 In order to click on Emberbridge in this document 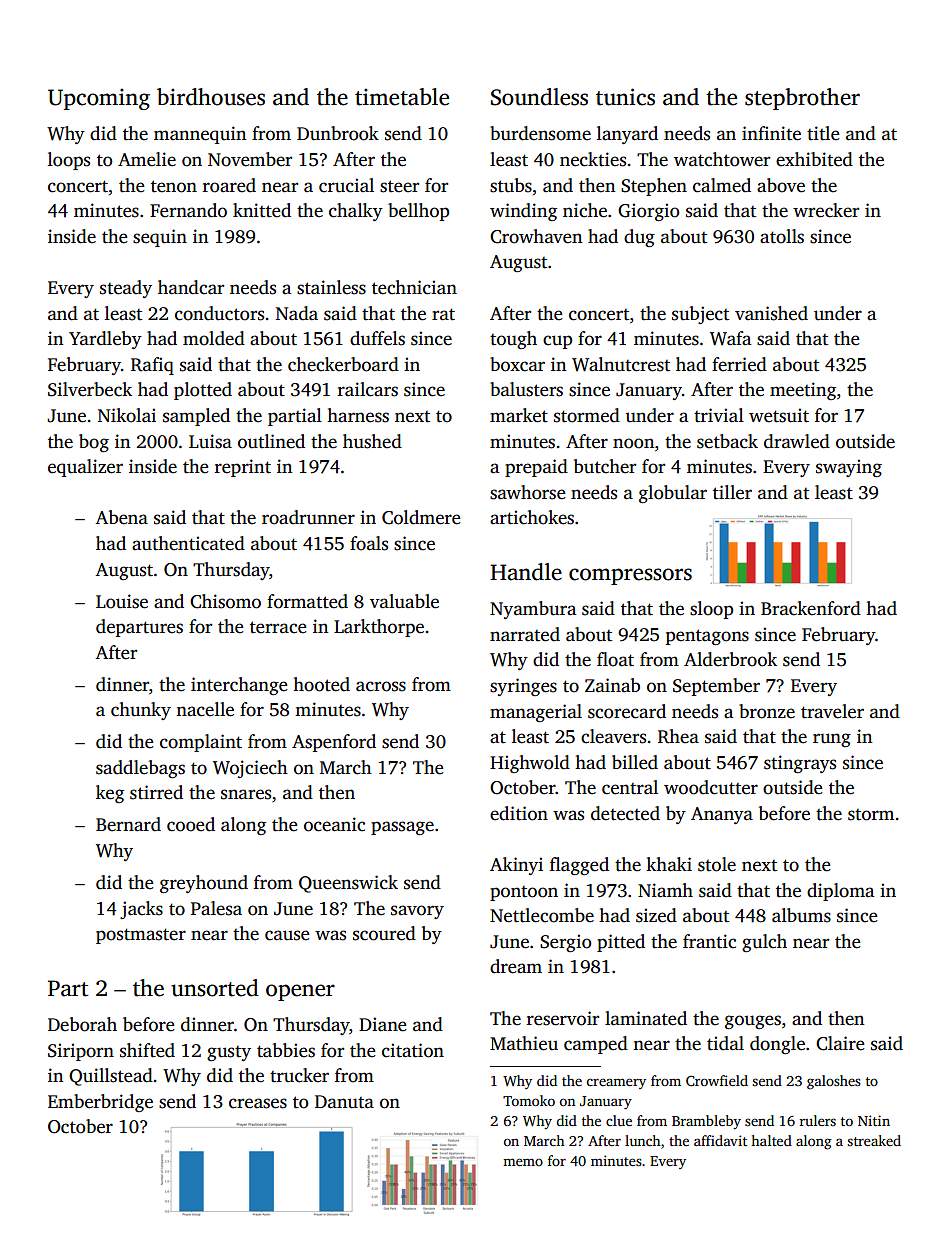, I will do `click(100, 1103)`.
